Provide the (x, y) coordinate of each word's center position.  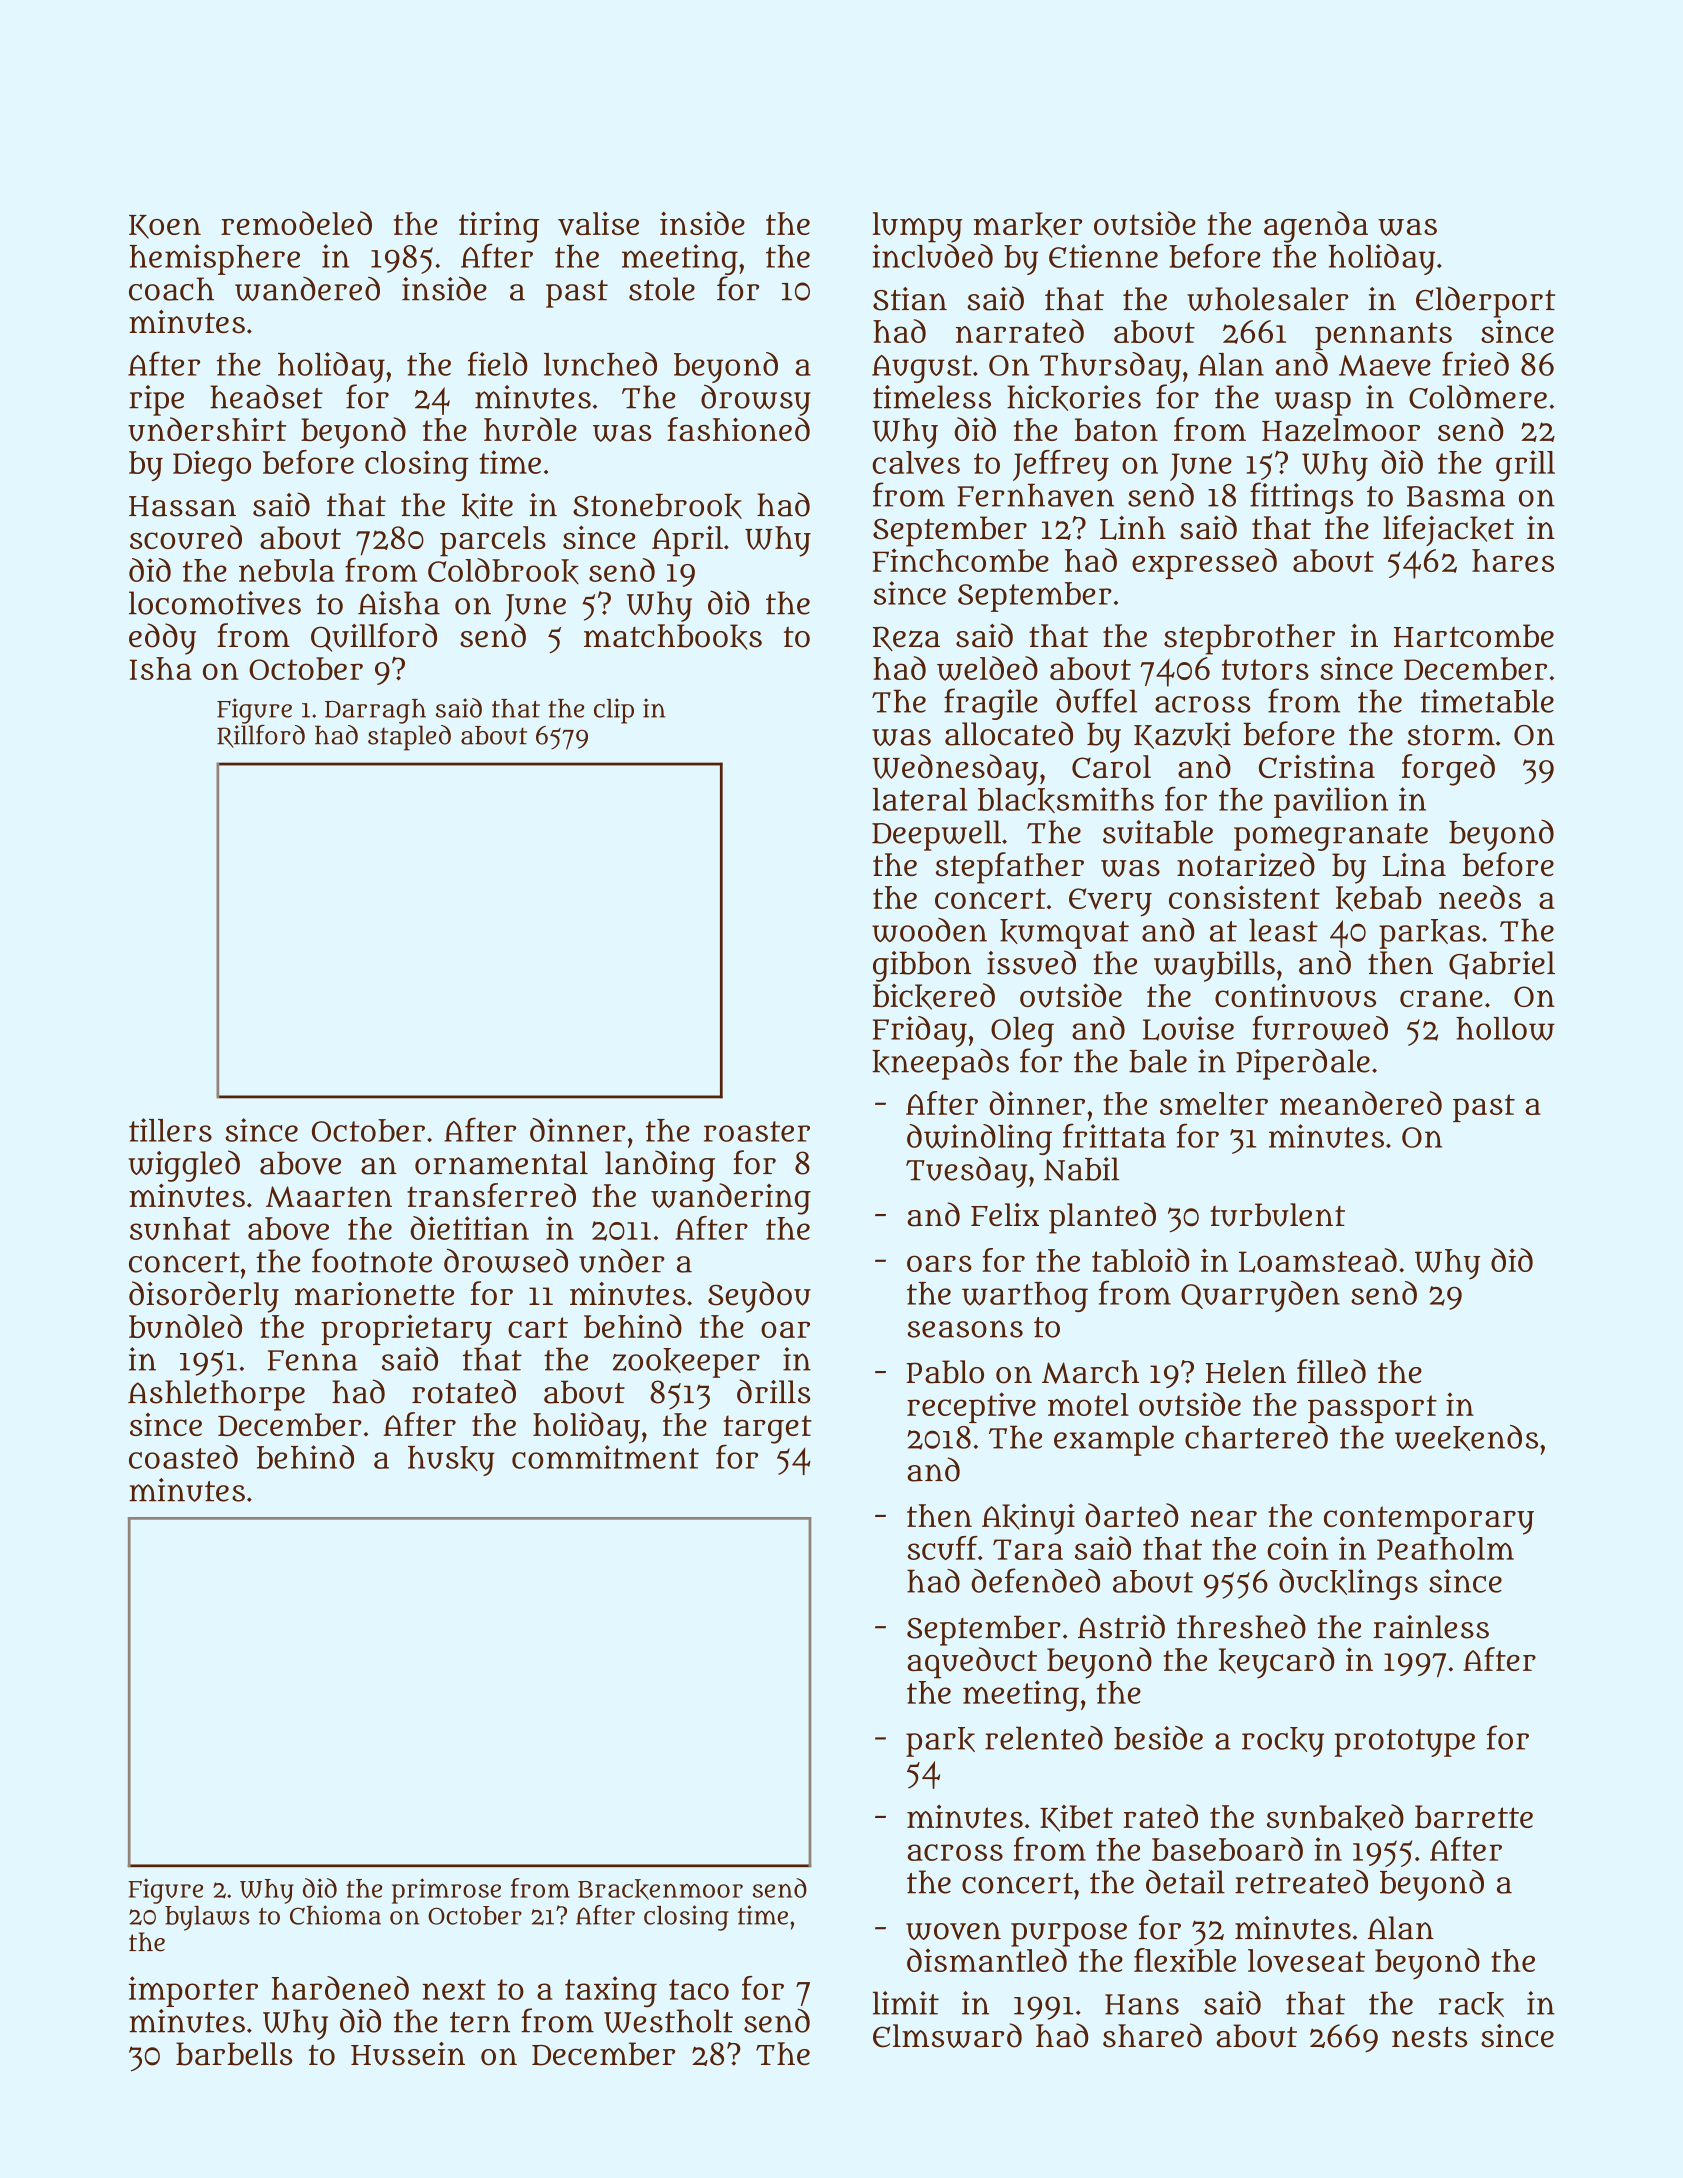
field (497, 363)
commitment (605, 1457)
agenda (1316, 227)
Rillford (261, 736)
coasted (183, 1457)
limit (906, 2003)
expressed (1204, 563)
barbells (234, 2054)
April (687, 541)
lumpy (918, 227)
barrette (1474, 1816)
